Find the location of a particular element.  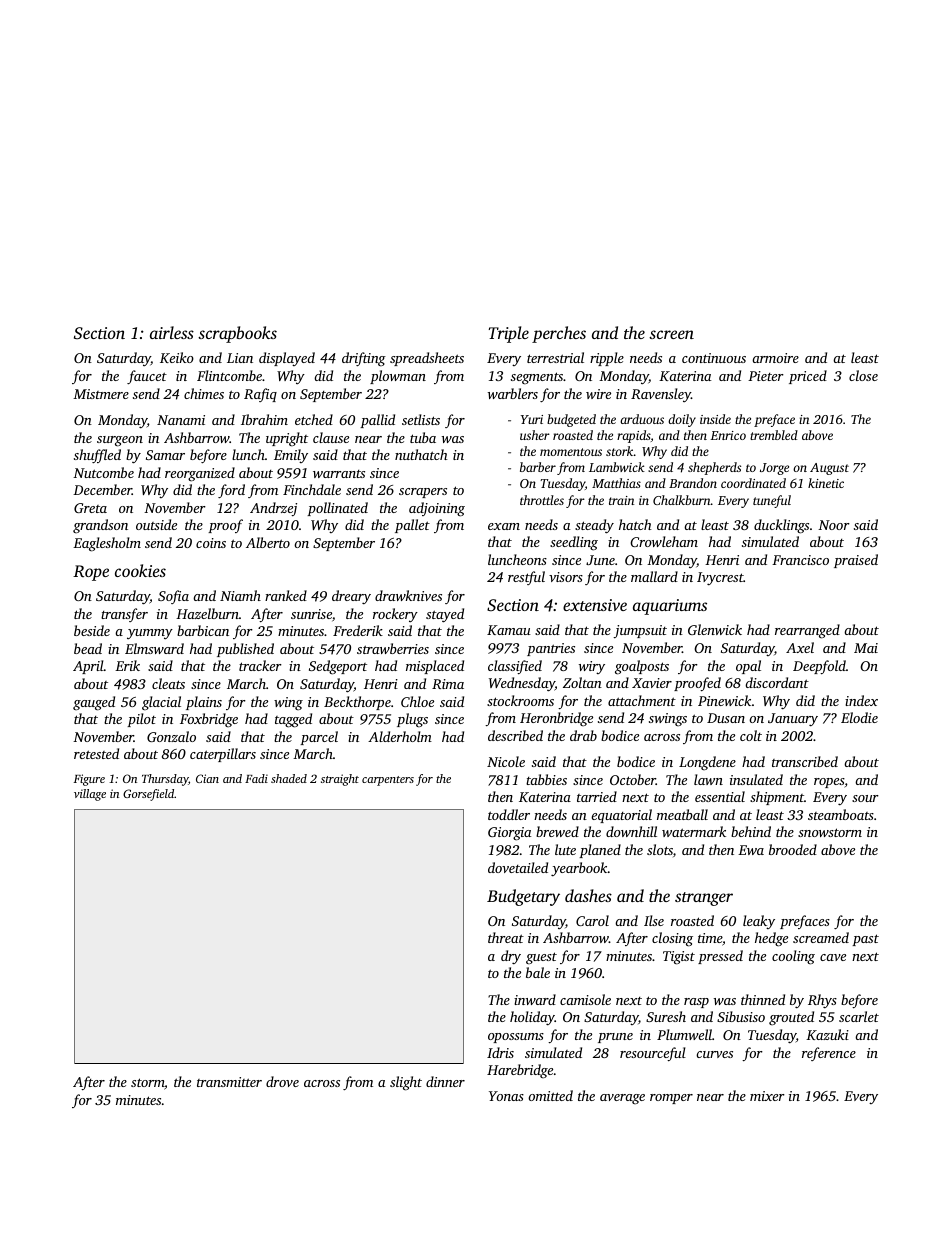

Yonas is located at coordinates (506, 1096).
